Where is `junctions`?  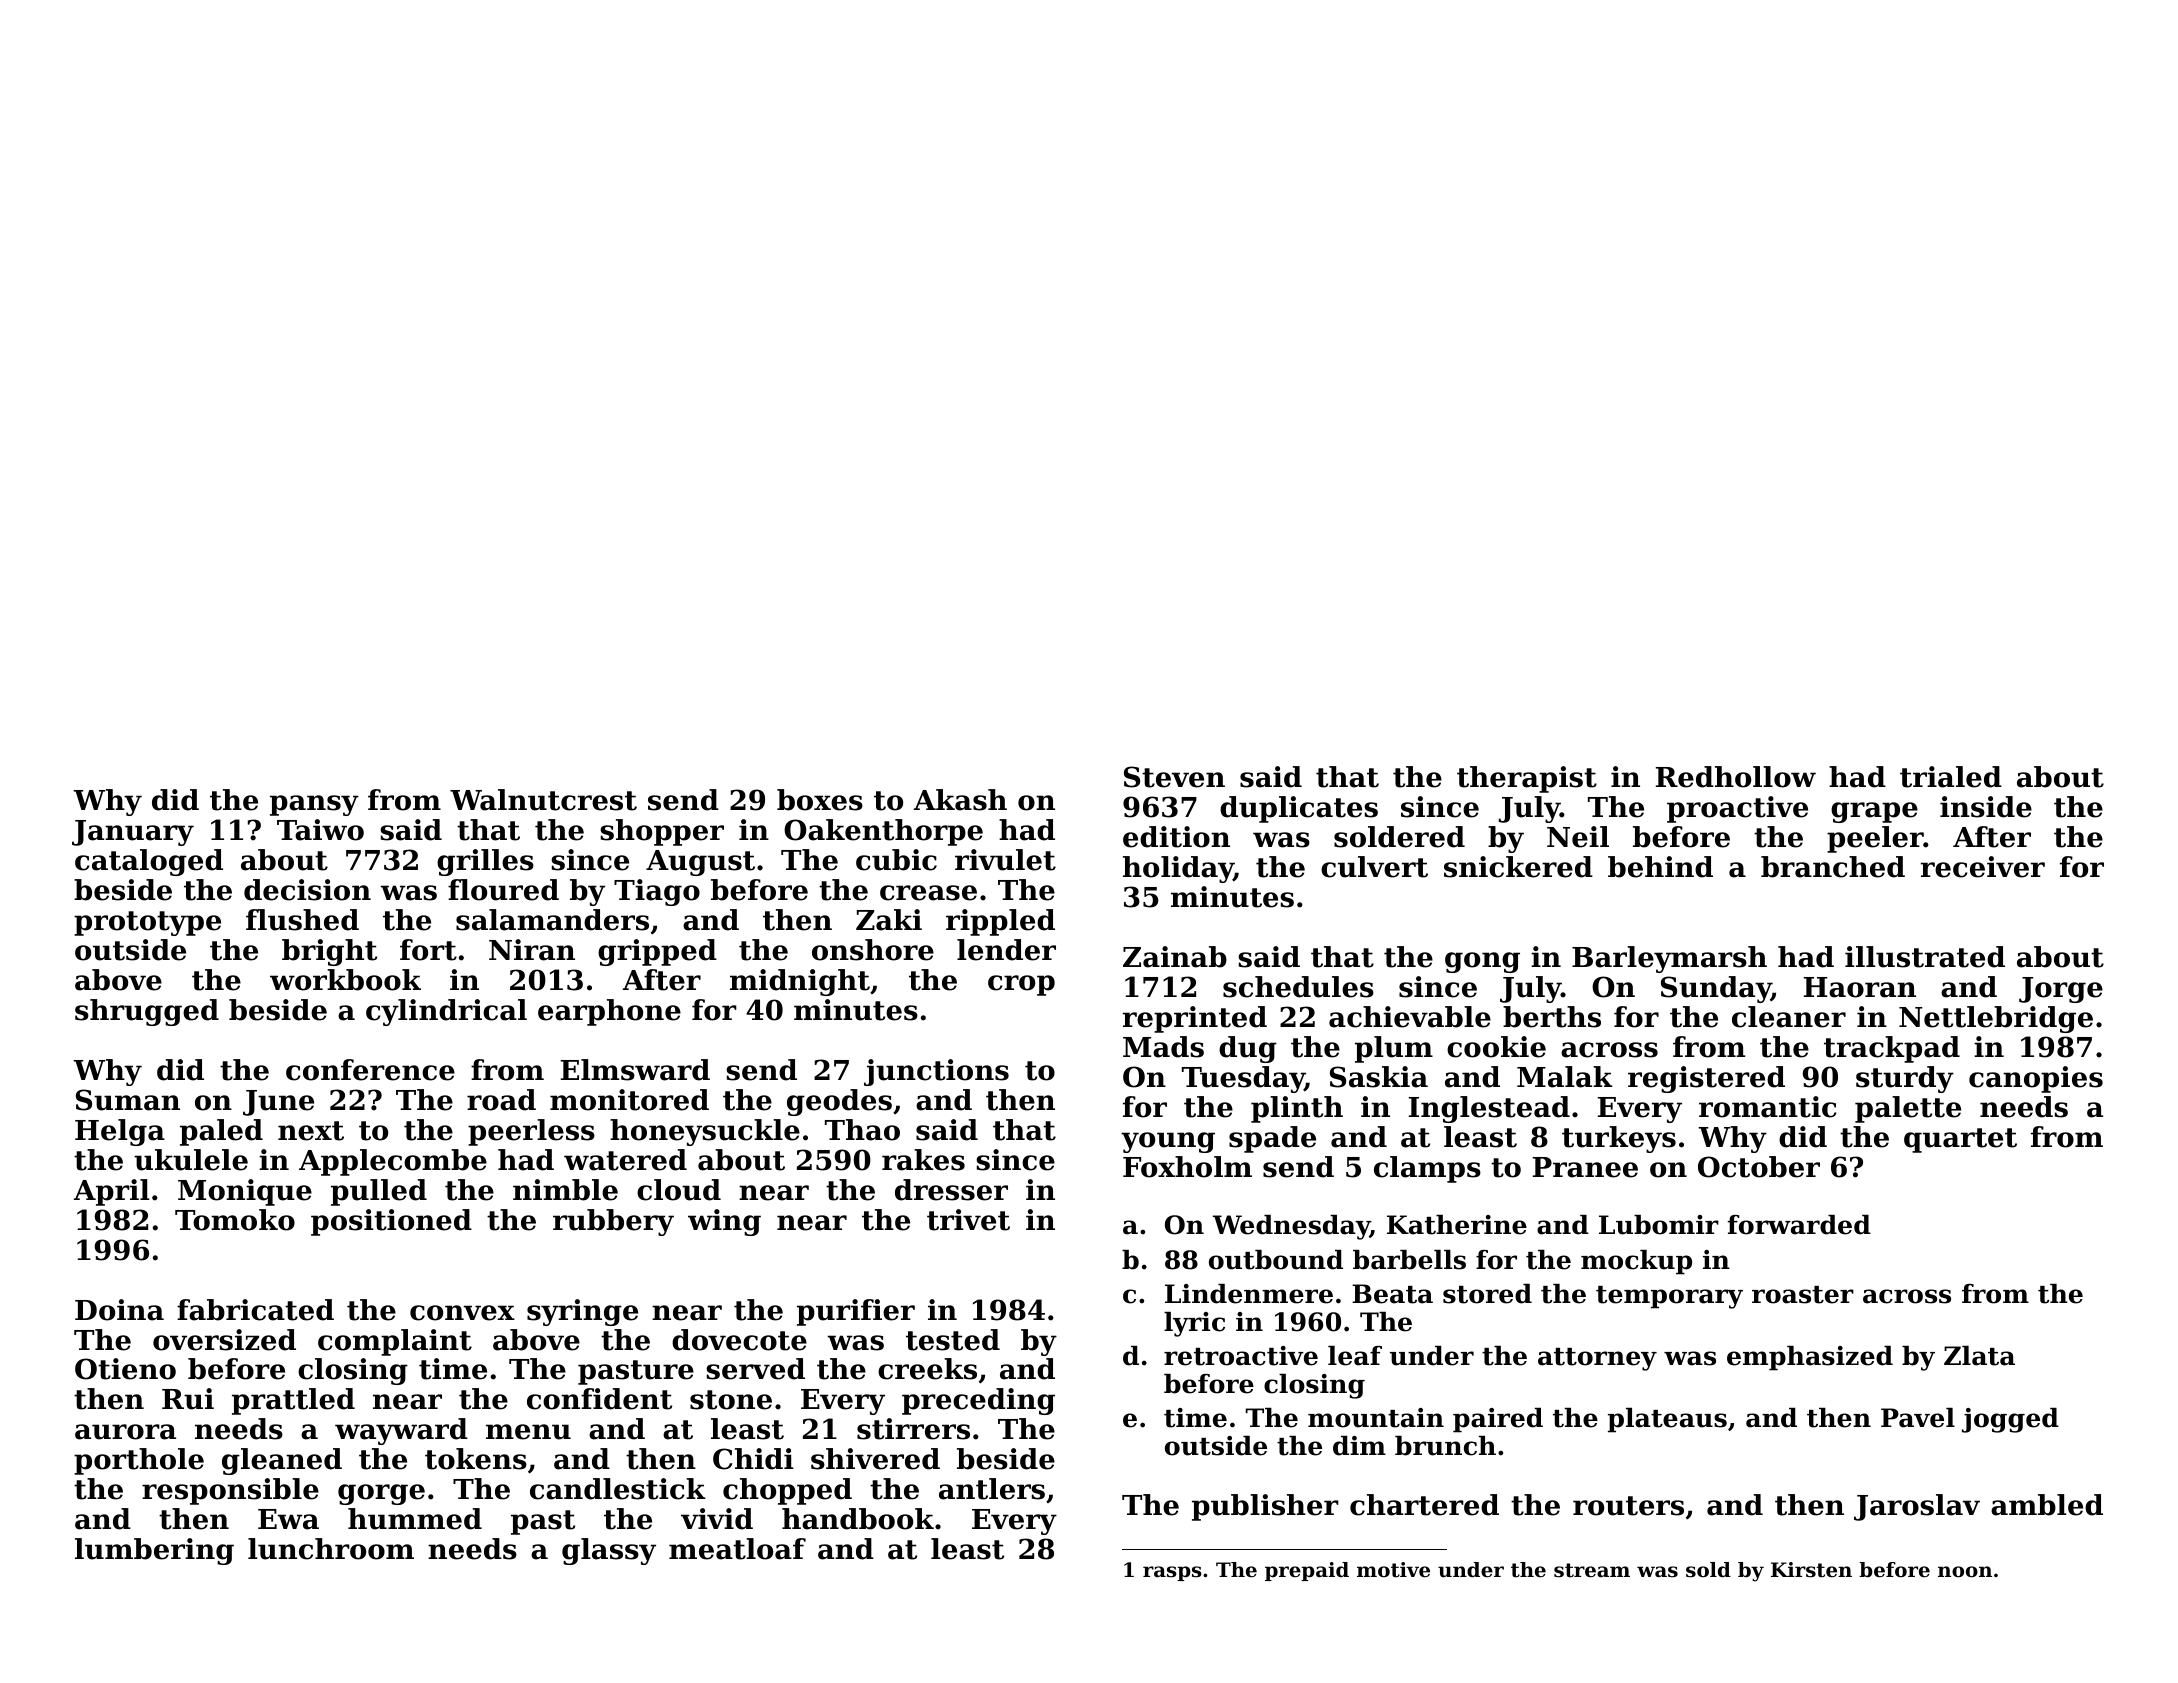
junctions is located at coordinates (936, 1072).
